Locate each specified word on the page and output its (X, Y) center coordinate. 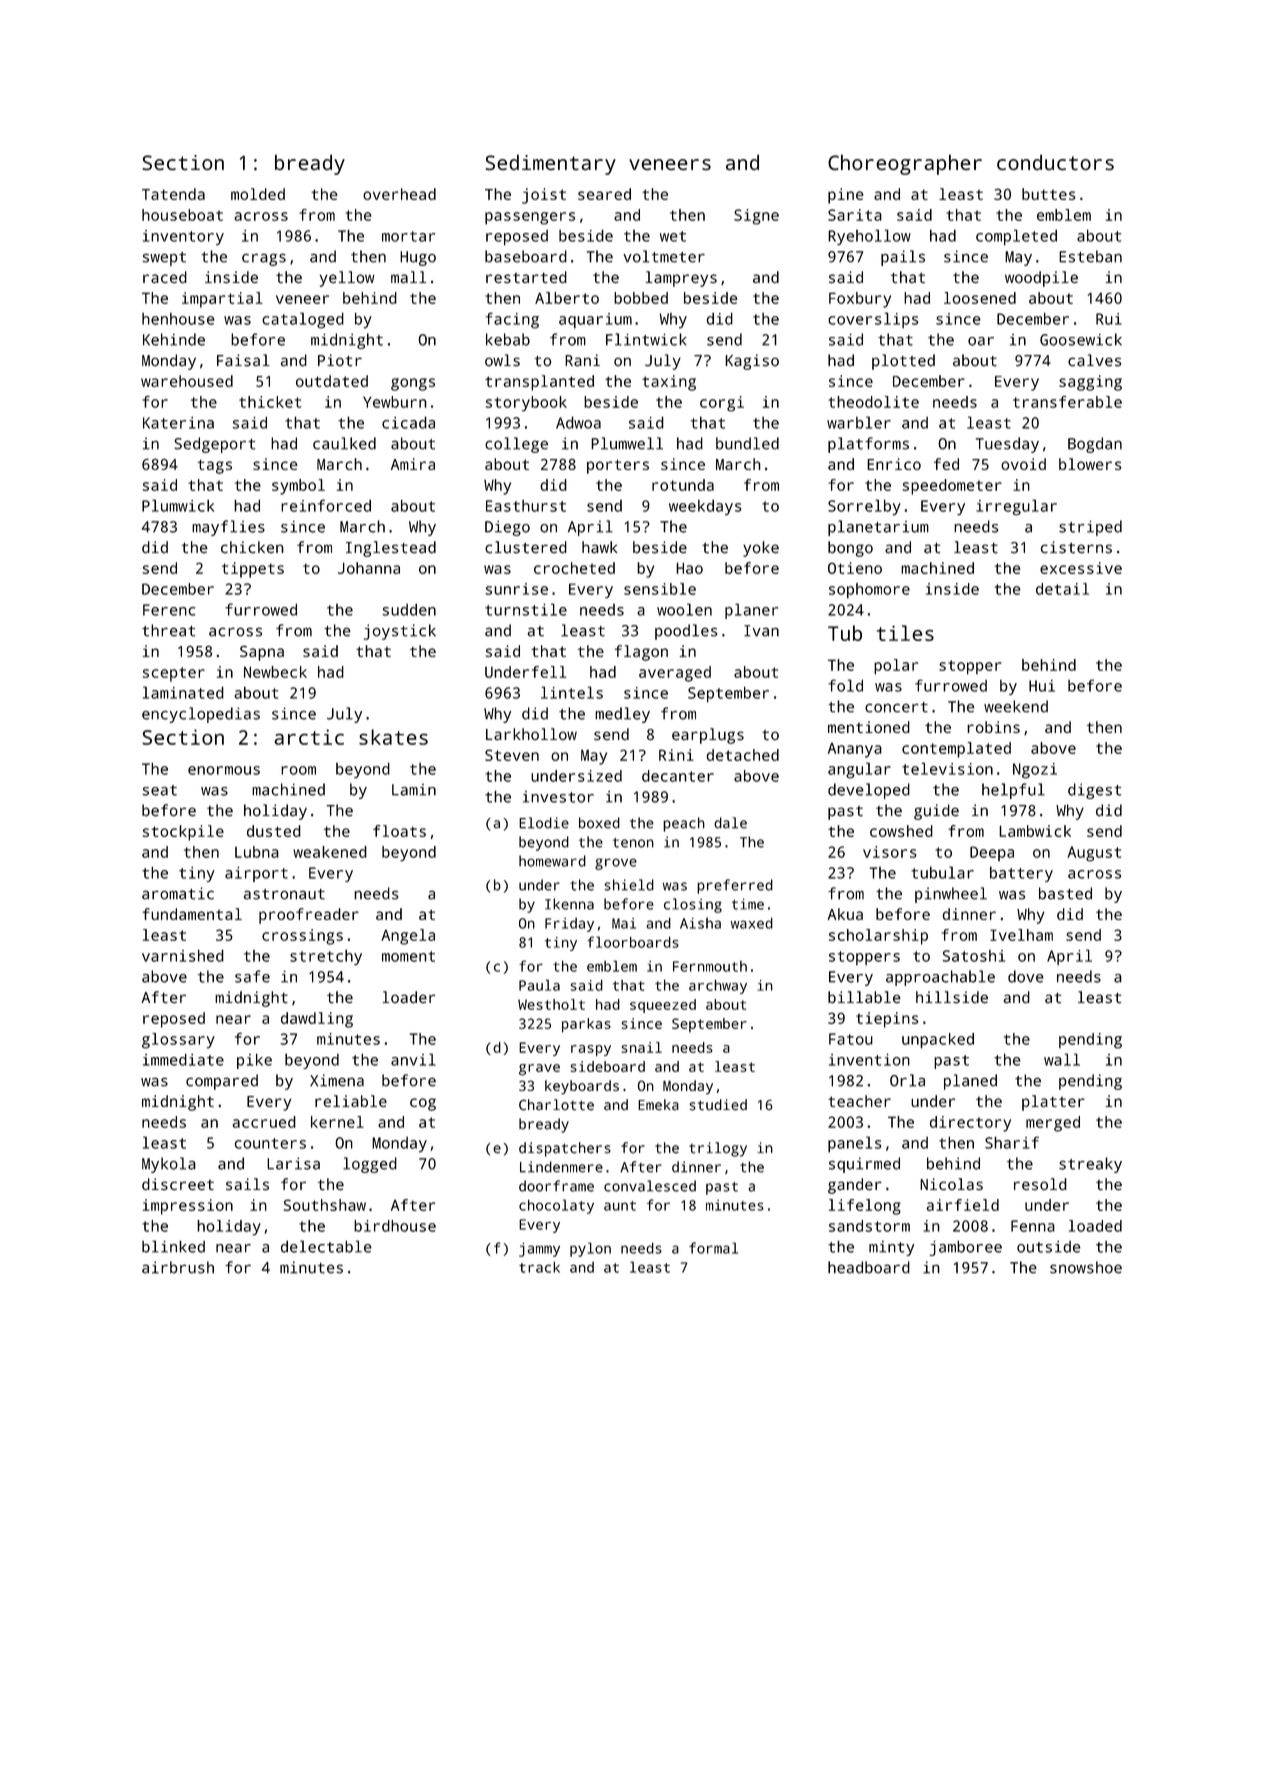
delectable (326, 1246)
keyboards (582, 1087)
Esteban (1090, 256)
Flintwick (646, 339)
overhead (399, 194)
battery (1021, 874)
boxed (599, 823)
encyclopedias (201, 715)
